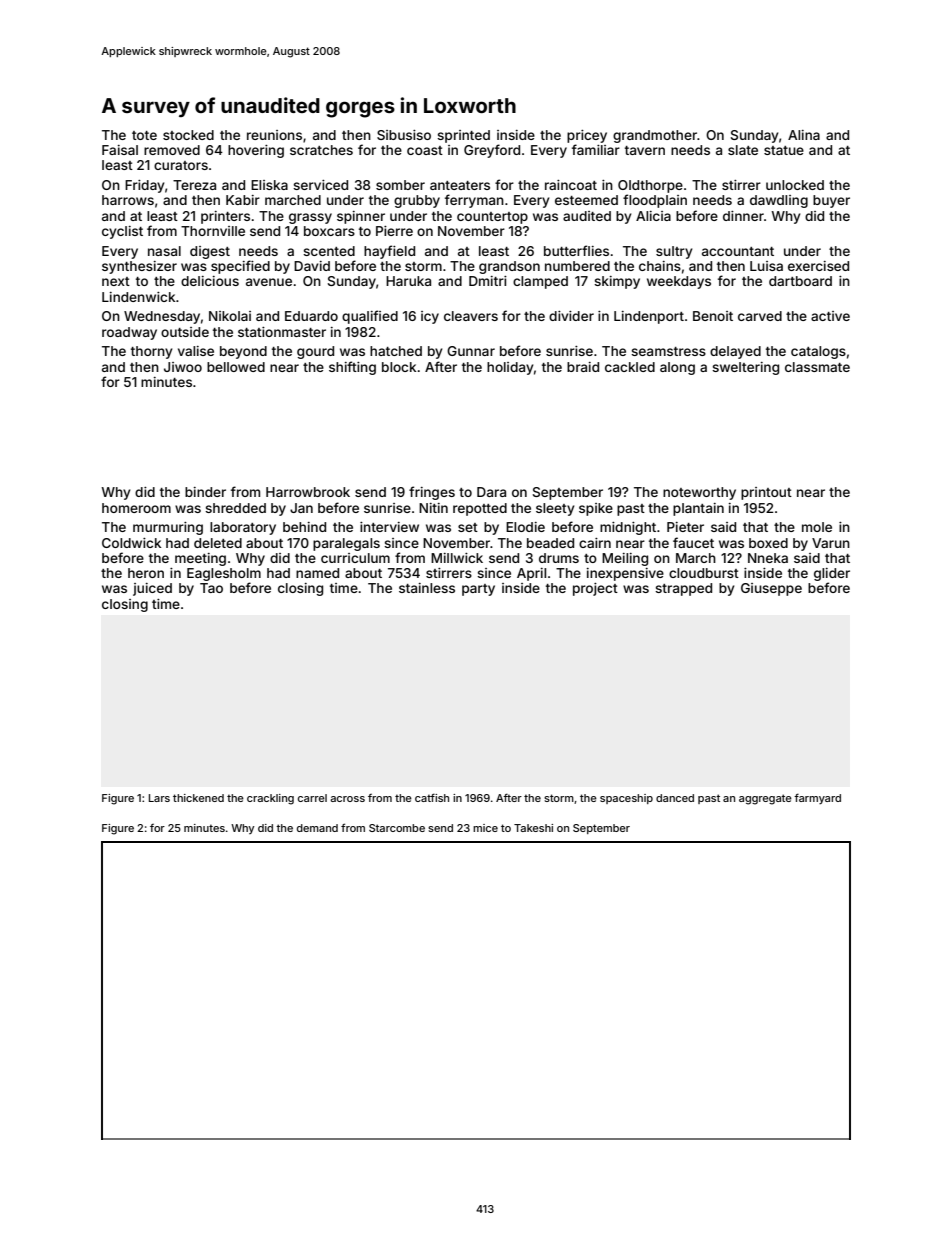 This screenshot has height=1233, width=952. I want to click on bellowed, so click(236, 367).
